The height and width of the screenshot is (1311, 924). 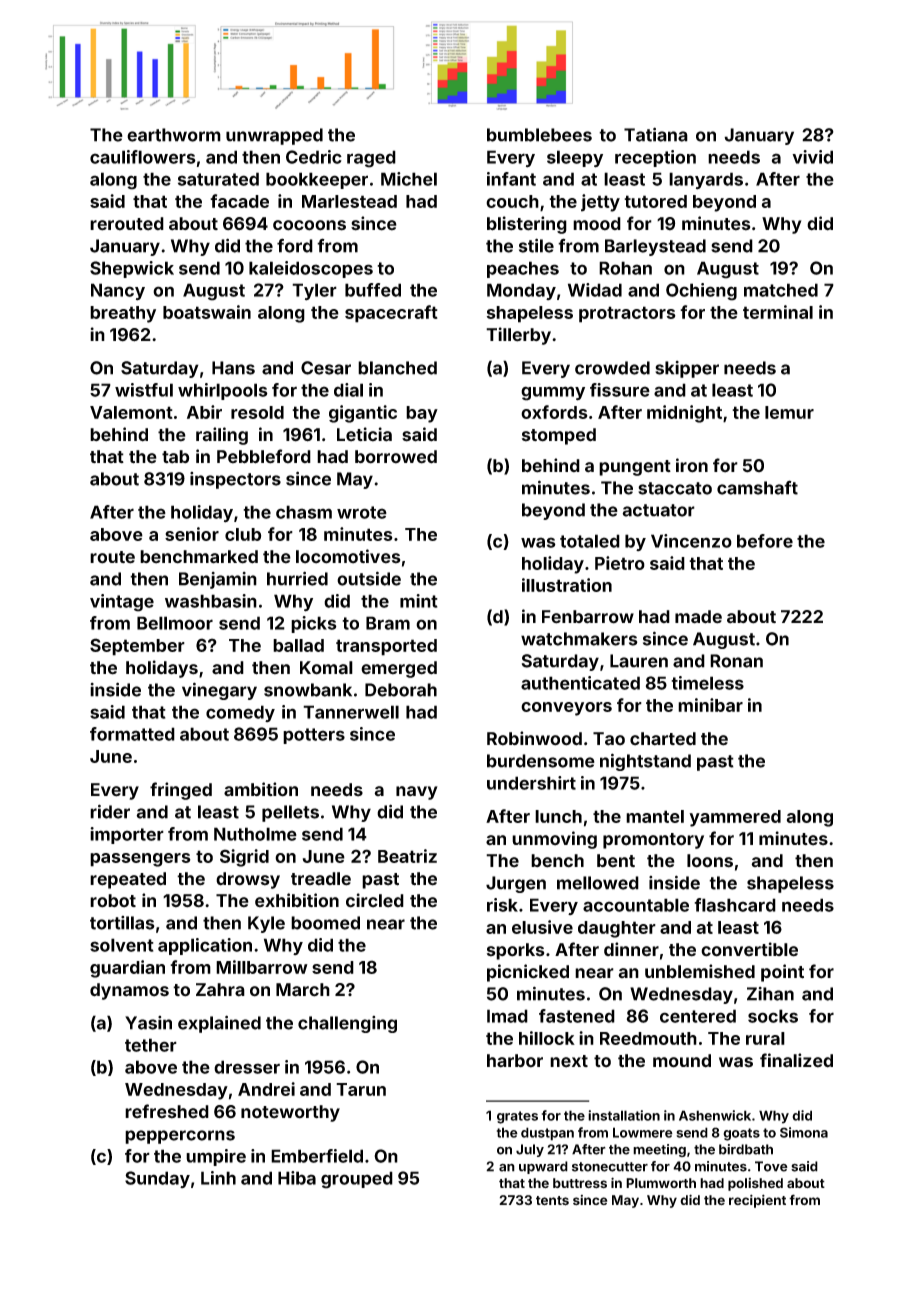 What do you see at coordinates (239, 201) in the screenshot?
I see `facade` at bounding box center [239, 201].
